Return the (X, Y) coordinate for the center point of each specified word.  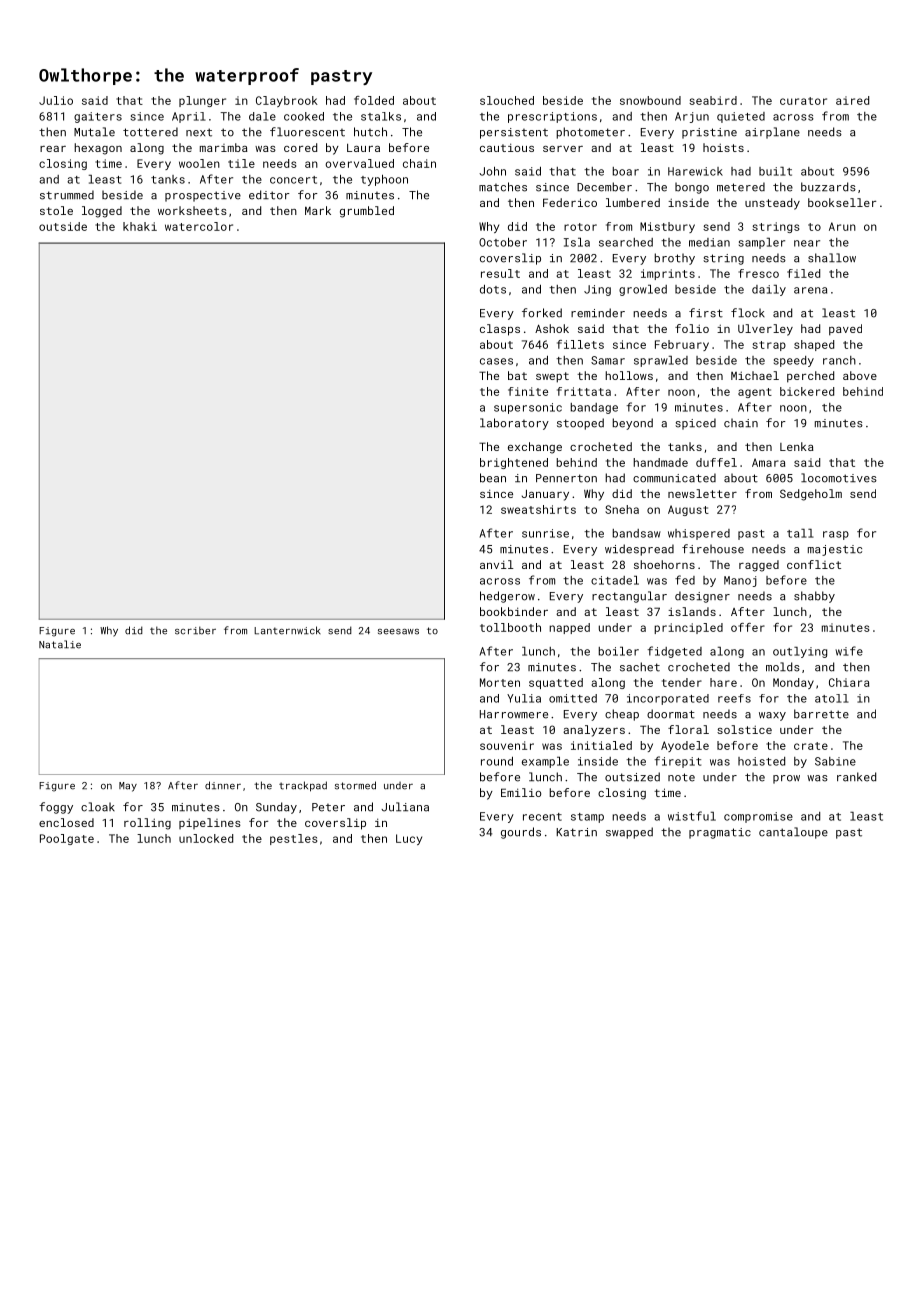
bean (493, 478)
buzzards (828, 187)
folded (374, 100)
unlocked (206, 838)
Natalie (60, 644)
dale (262, 116)
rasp (836, 535)
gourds (521, 833)
